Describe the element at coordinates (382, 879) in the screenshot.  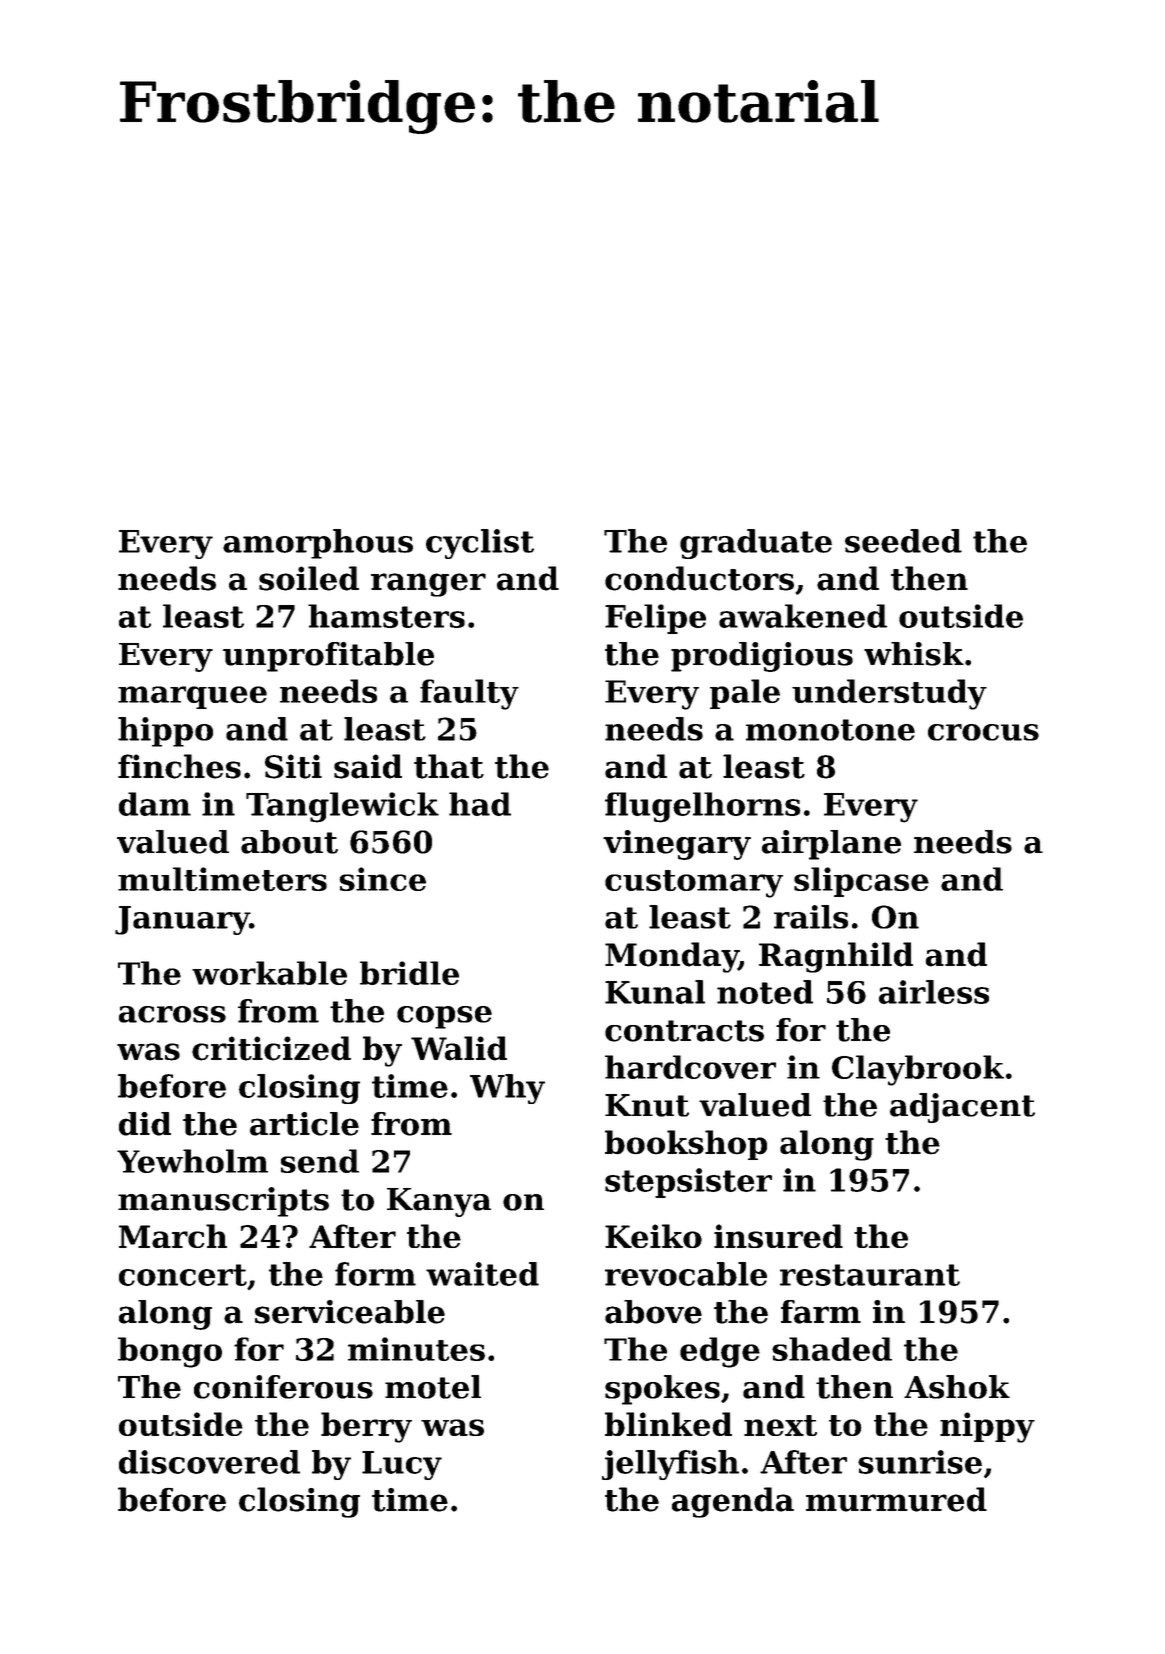
I see `since` at that location.
